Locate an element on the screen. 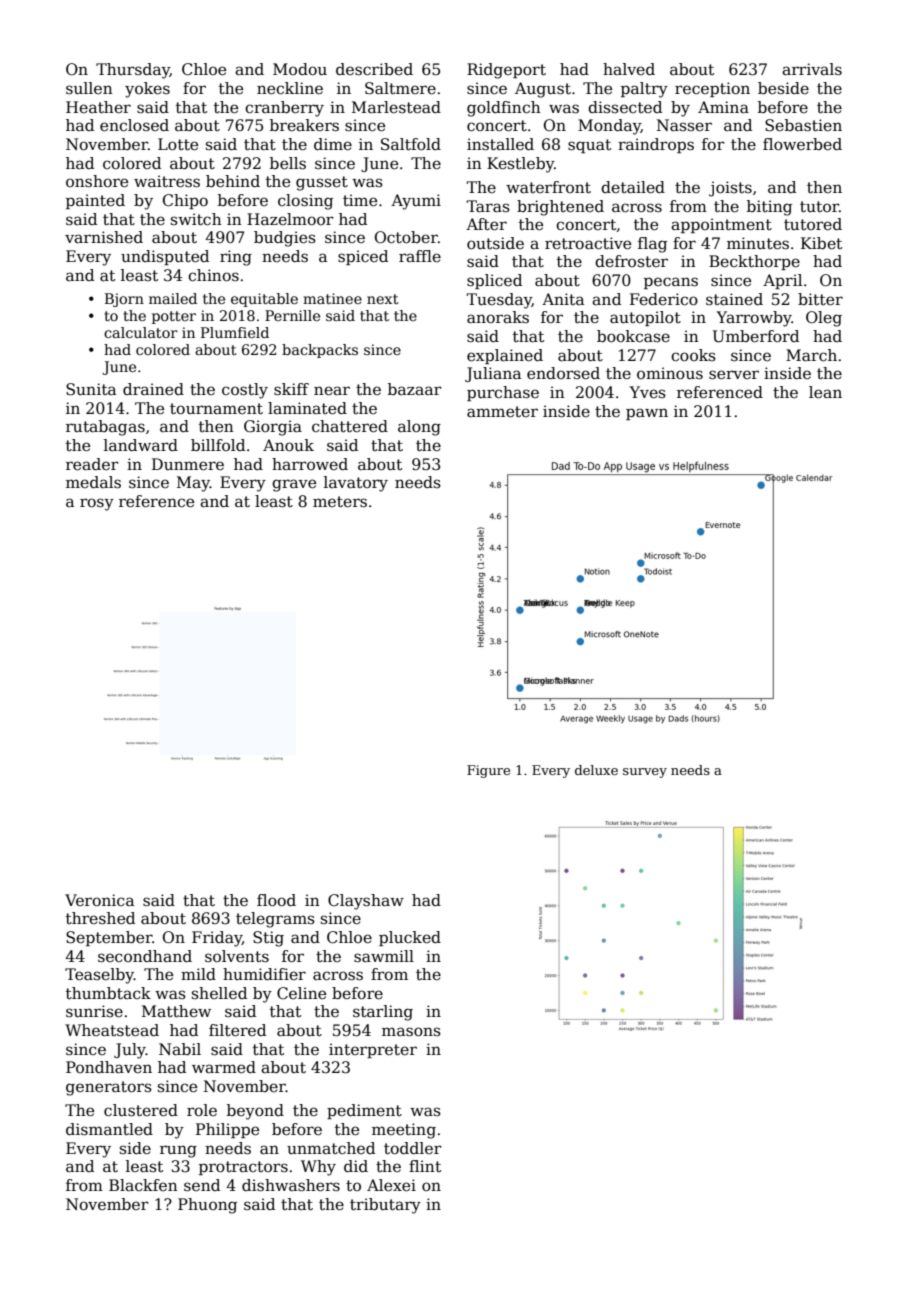 Image resolution: width=908 pixels, height=1316 pixels. tributary is located at coordinates (385, 1206).
